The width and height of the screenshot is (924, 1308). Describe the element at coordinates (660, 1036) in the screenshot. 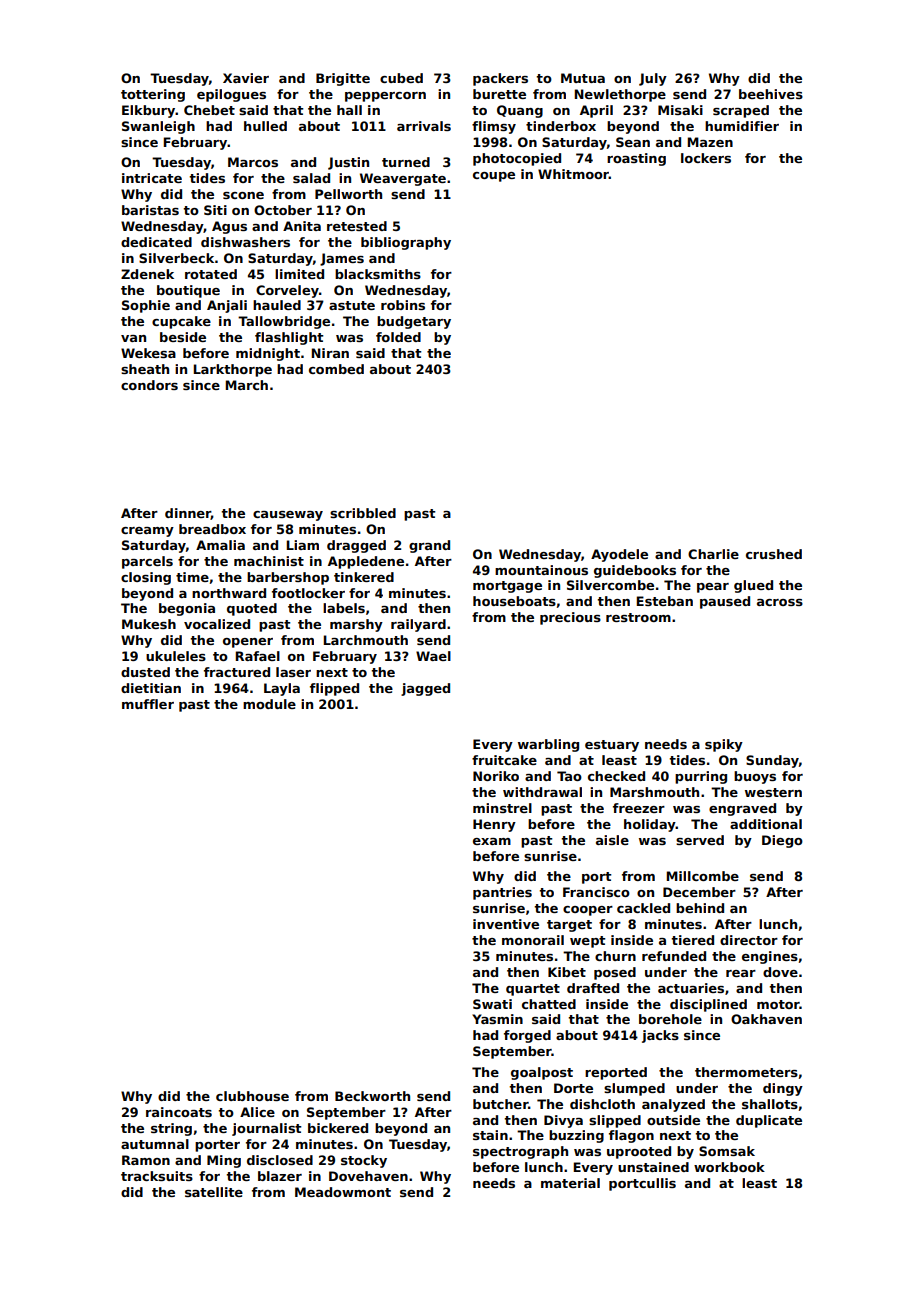

I see `jacks` at that location.
